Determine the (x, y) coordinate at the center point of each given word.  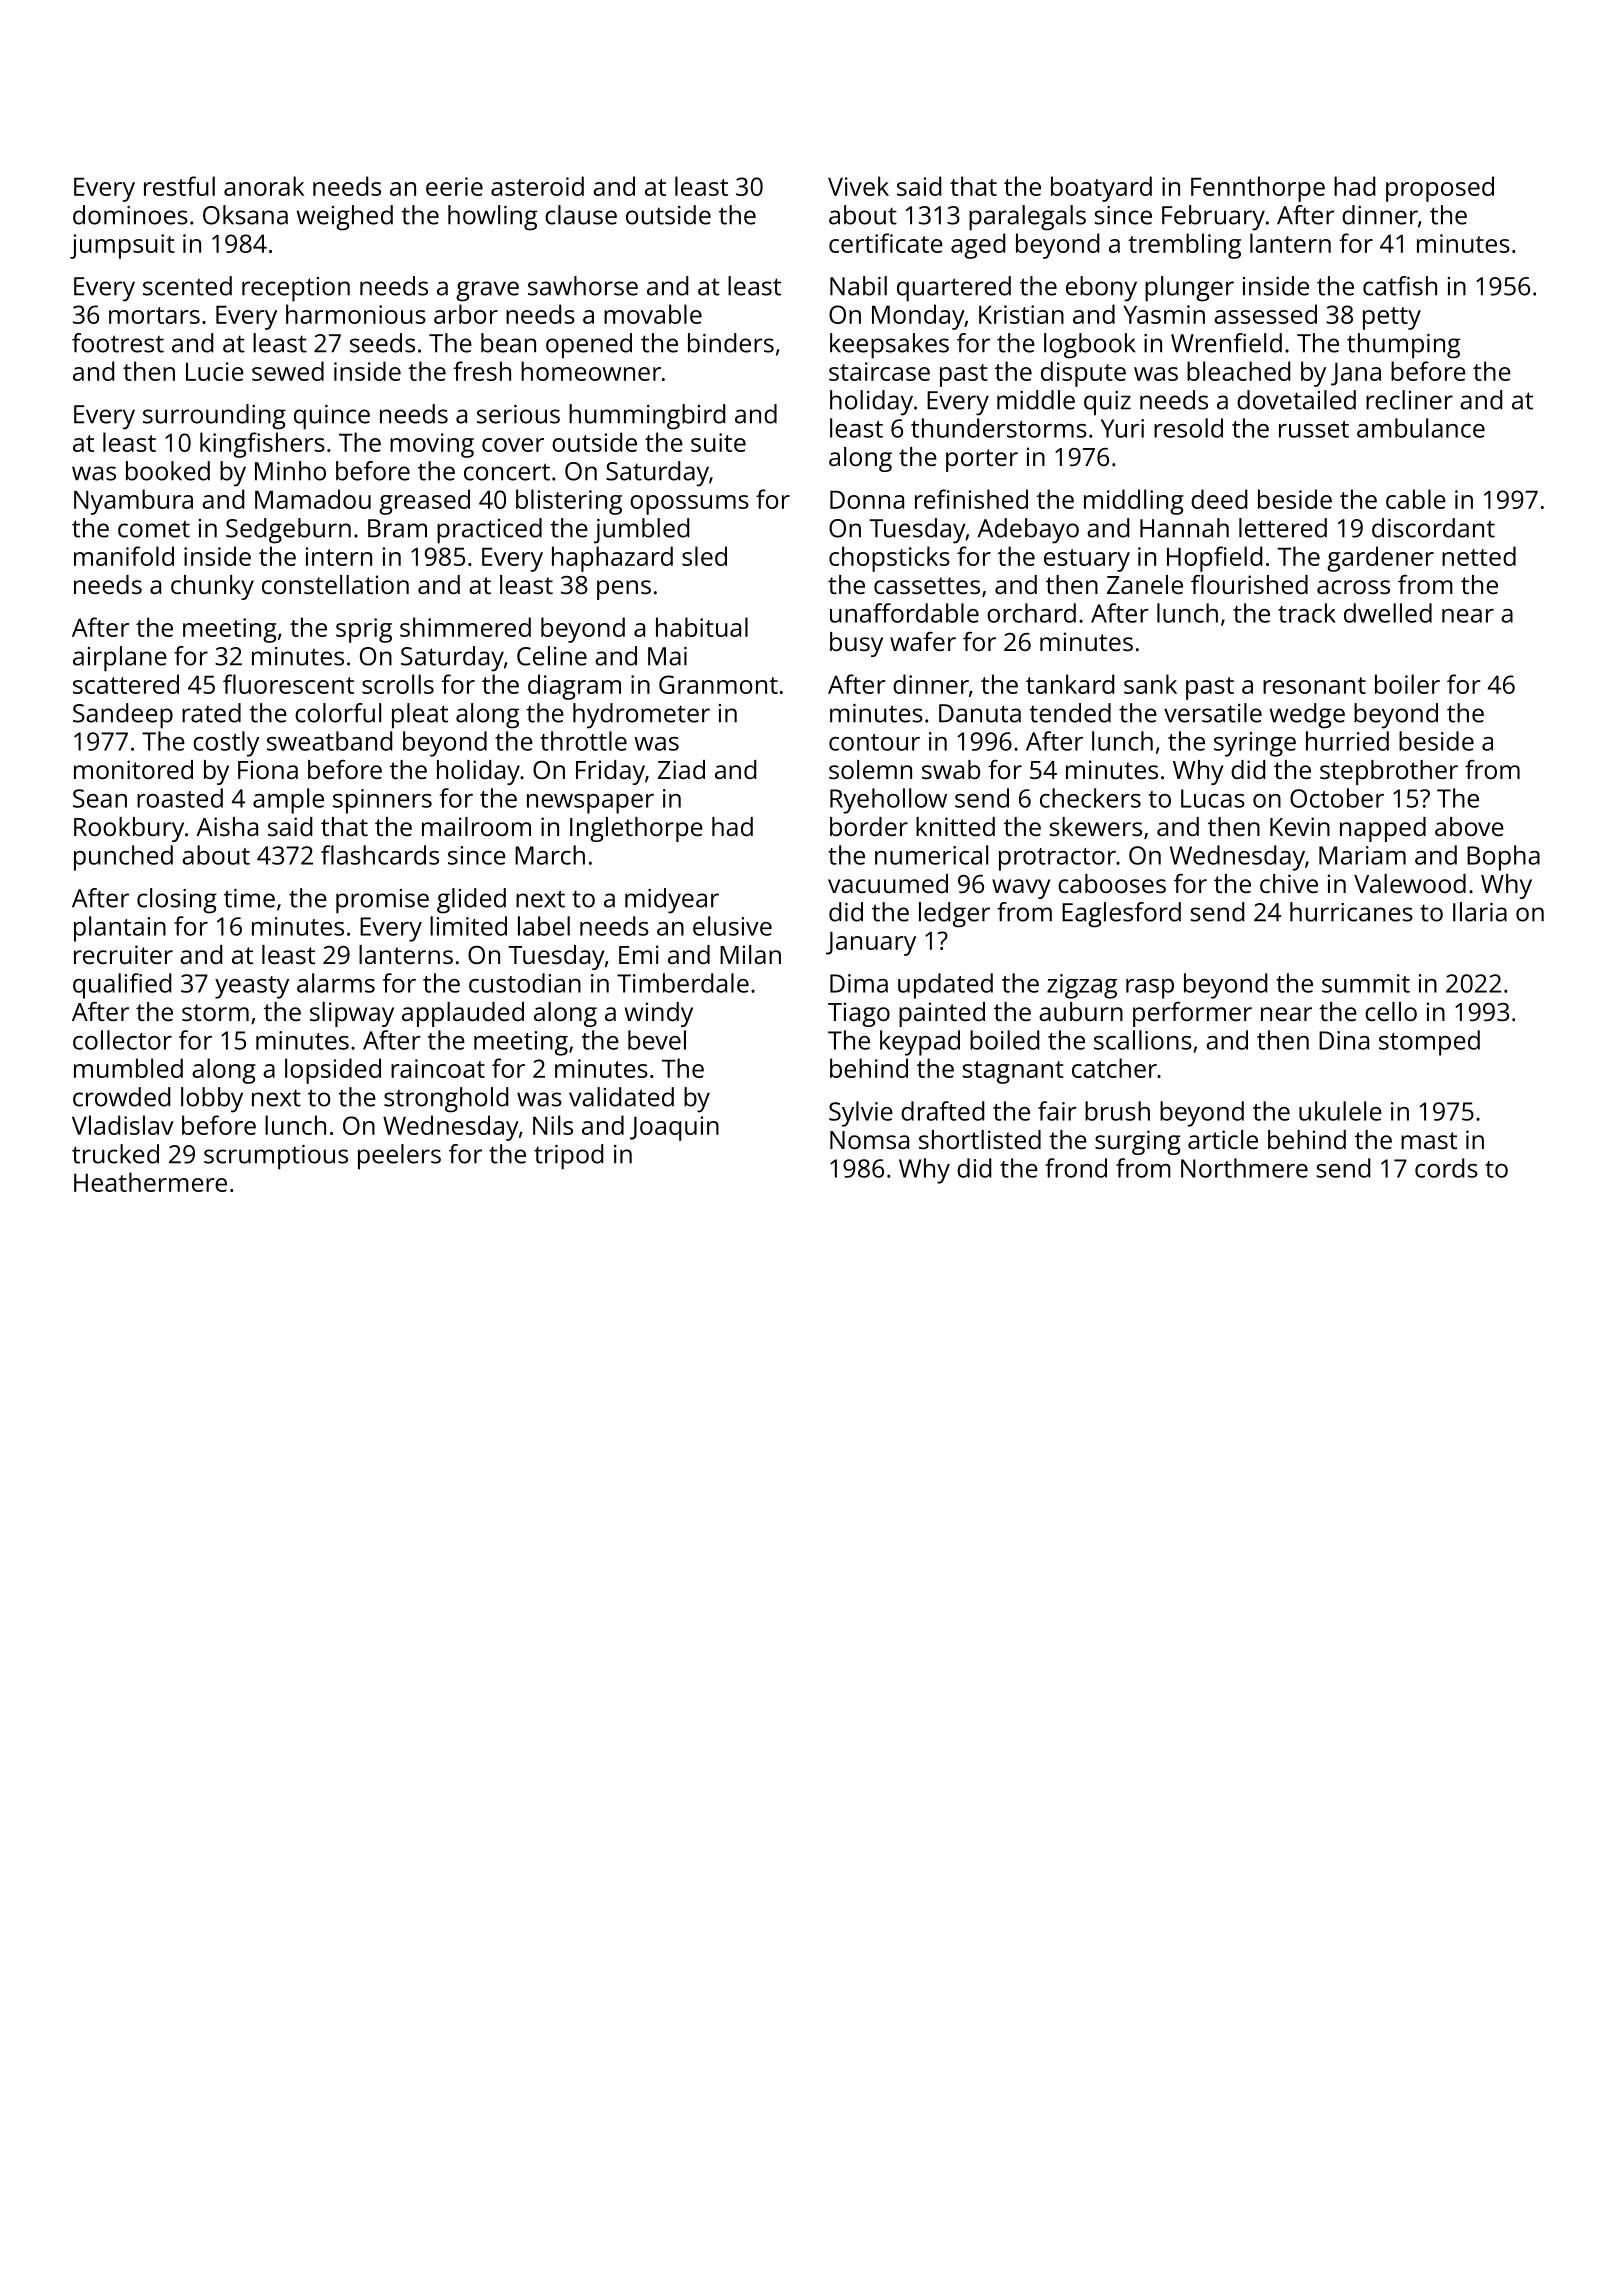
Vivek (858, 186)
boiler (1407, 684)
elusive (732, 926)
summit (1366, 983)
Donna (867, 500)
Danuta (980, 713)
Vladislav (123, 1125)
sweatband (329, 741)
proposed (1440, 189)
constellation (335, 584)
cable (1416, 499)
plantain (120, 929)
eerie (454, 186)
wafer (923, 641)
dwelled (1388, 613)
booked (168, 471)
